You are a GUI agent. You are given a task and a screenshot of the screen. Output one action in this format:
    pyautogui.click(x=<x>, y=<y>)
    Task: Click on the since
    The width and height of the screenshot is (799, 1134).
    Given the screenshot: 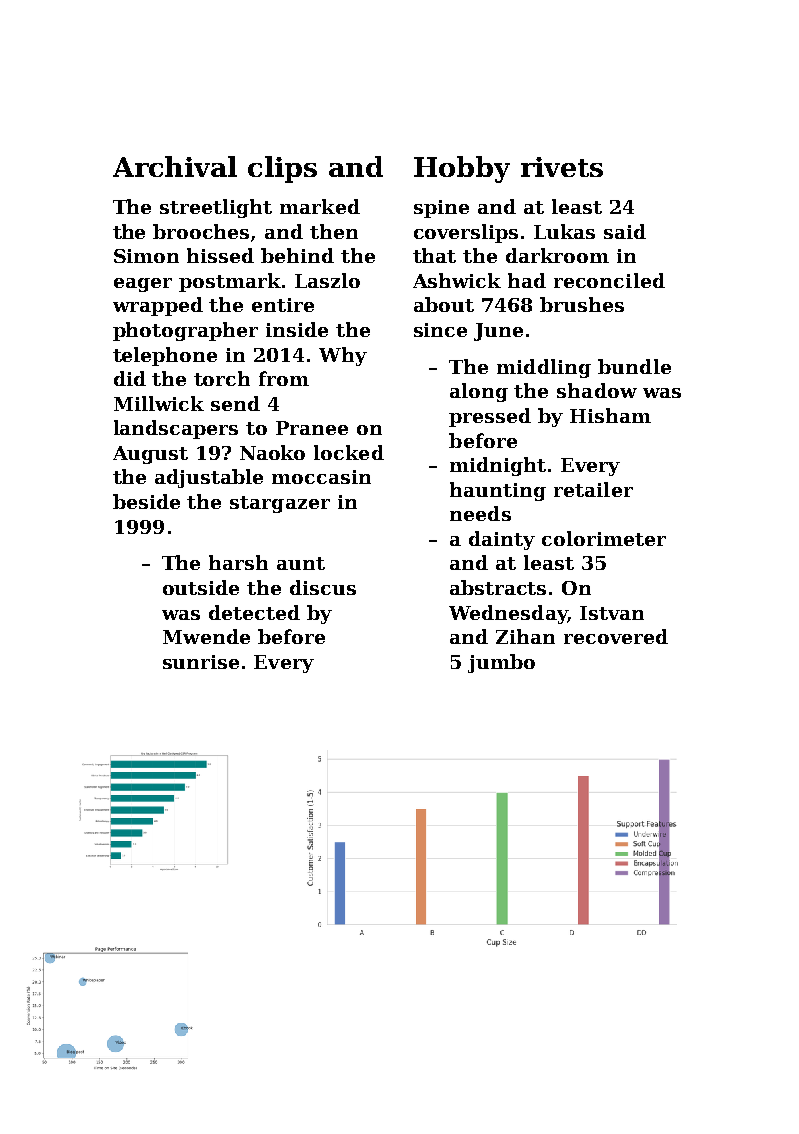 What is the action you would take?
    pyautogui.click(x=440, y=330)
